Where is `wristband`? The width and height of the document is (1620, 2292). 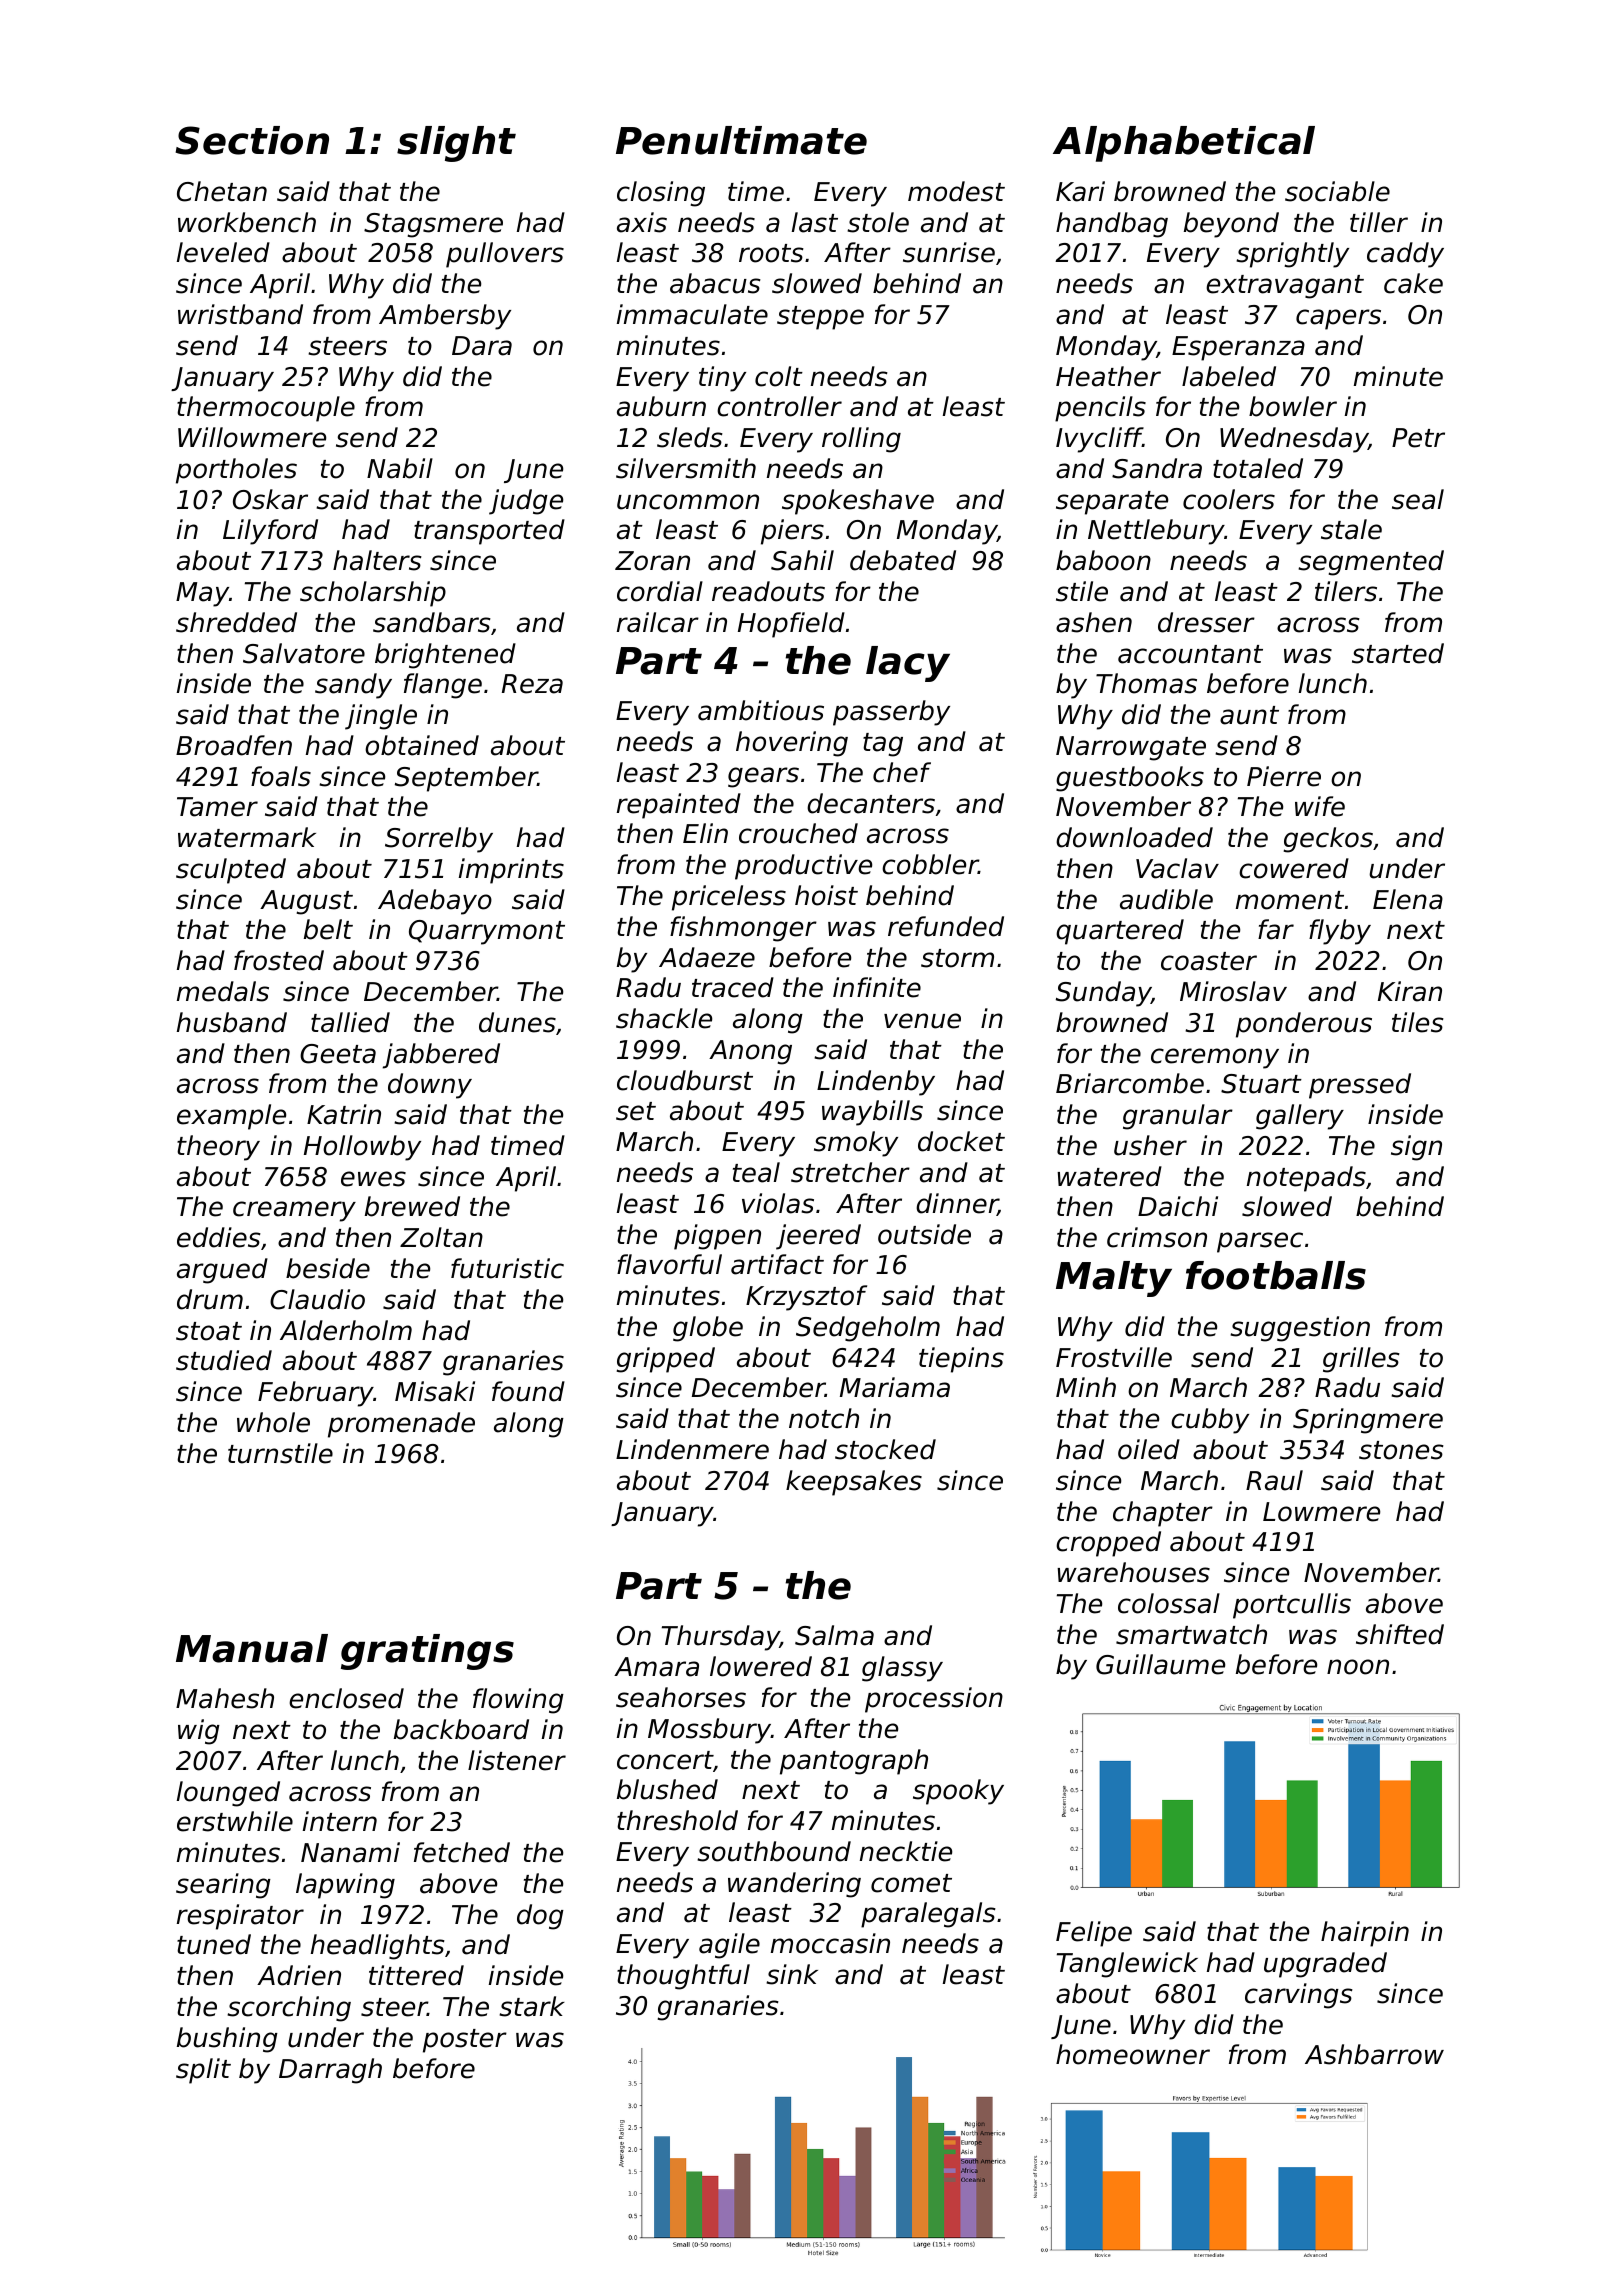
wristband is located at coordinates (240, 314).
